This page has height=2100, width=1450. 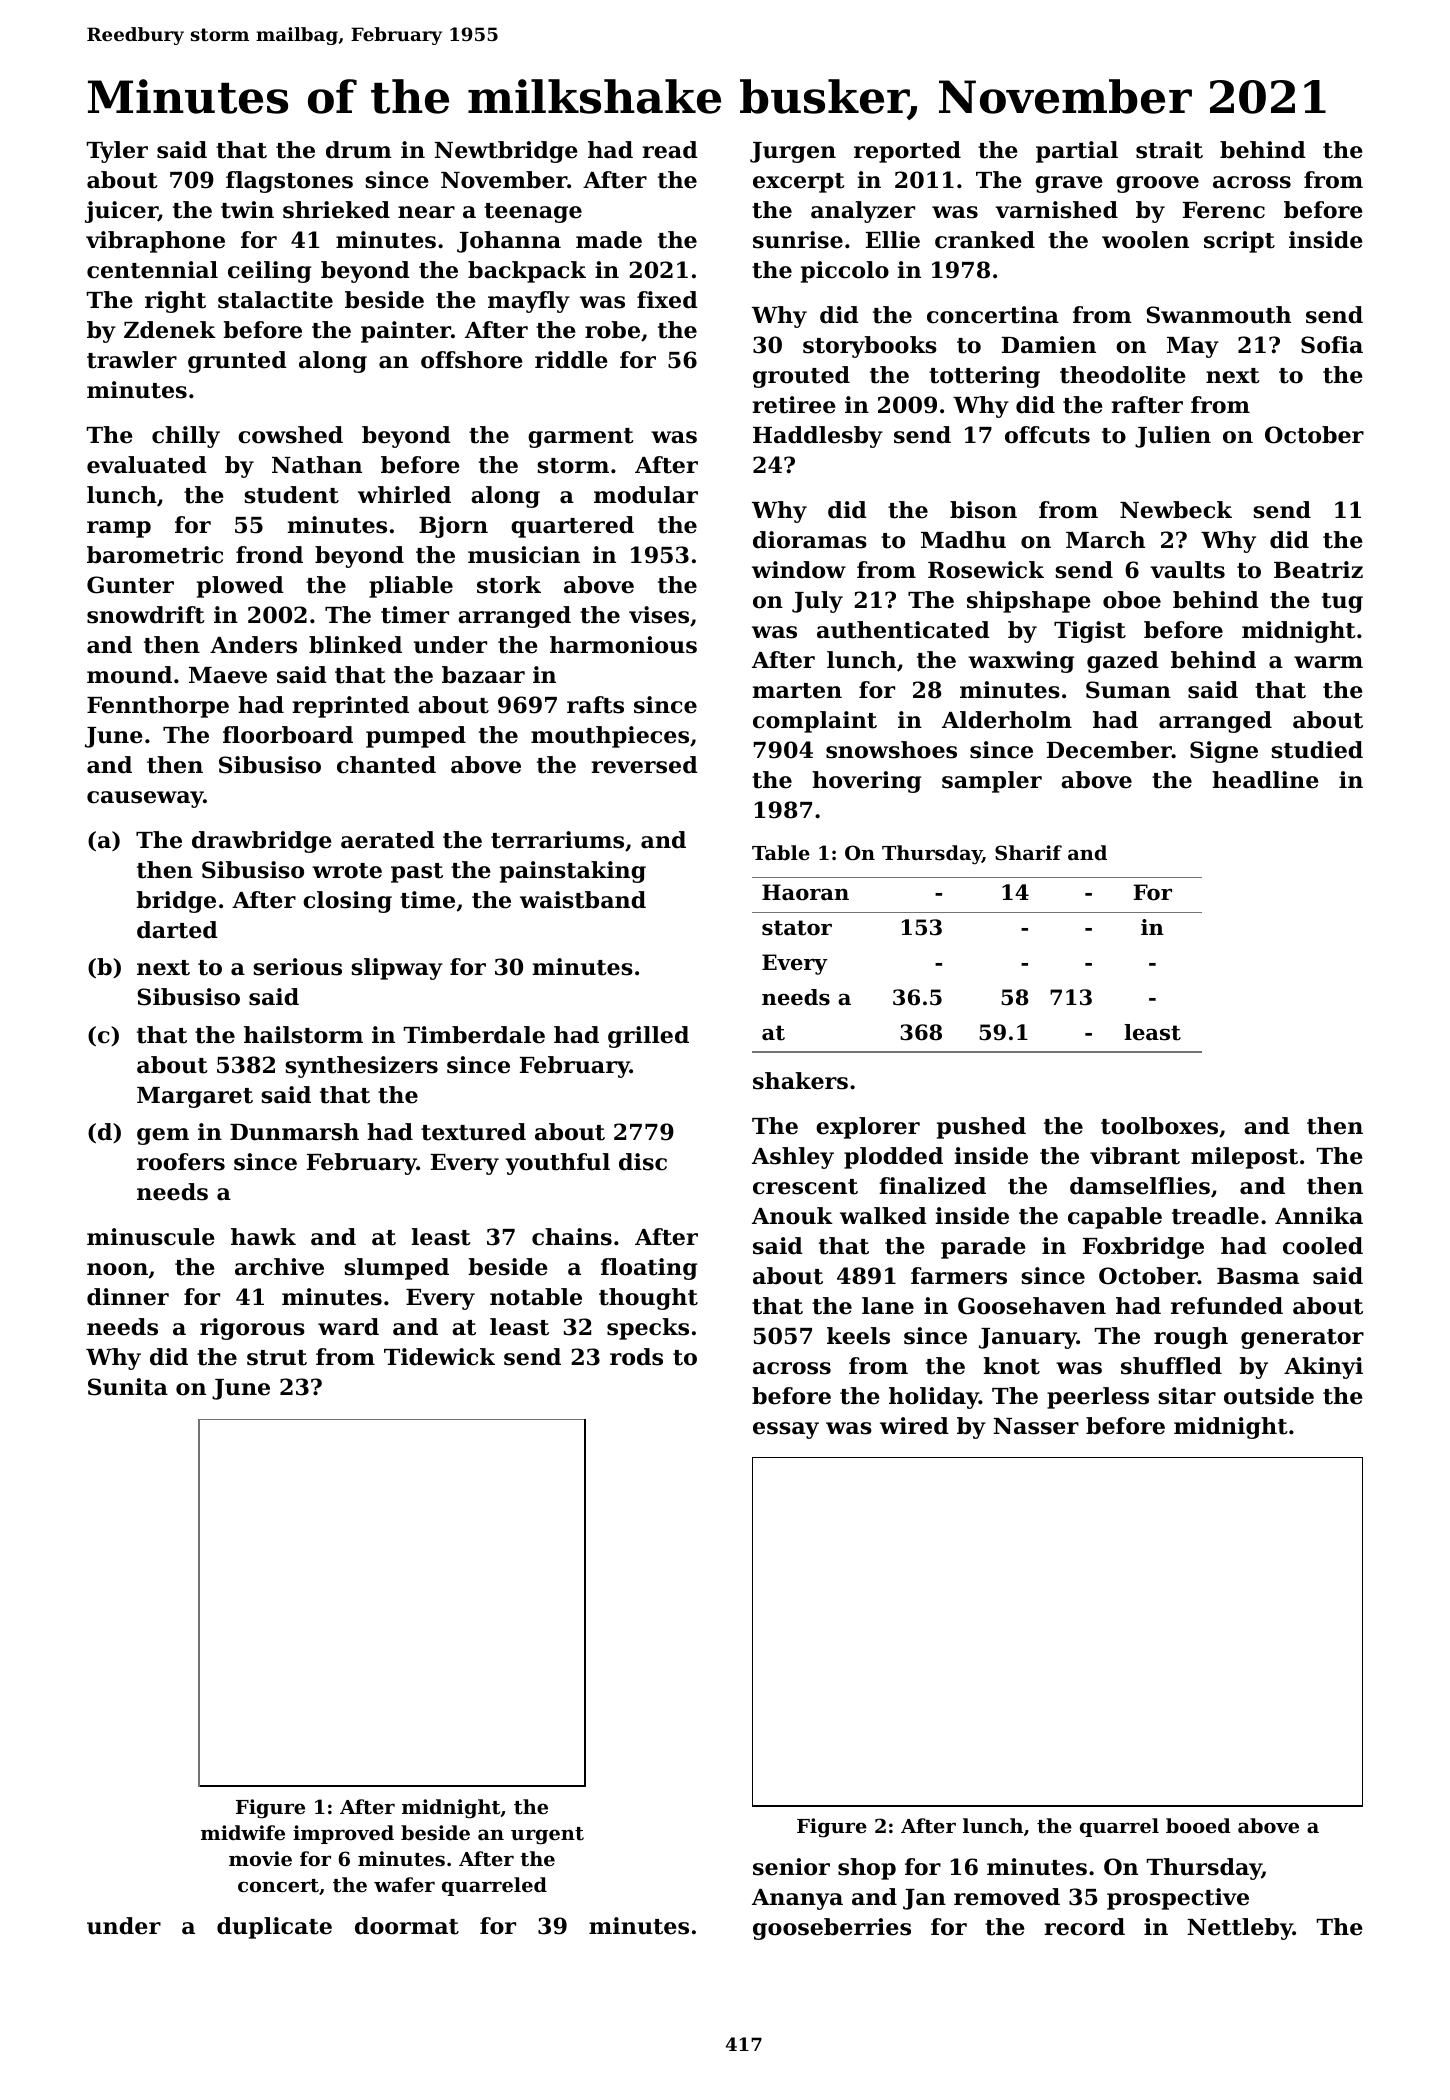 What do you see at coordinates (195, 1097) in the page?
I see `Margaret` at bounding box center [195, 1097].
